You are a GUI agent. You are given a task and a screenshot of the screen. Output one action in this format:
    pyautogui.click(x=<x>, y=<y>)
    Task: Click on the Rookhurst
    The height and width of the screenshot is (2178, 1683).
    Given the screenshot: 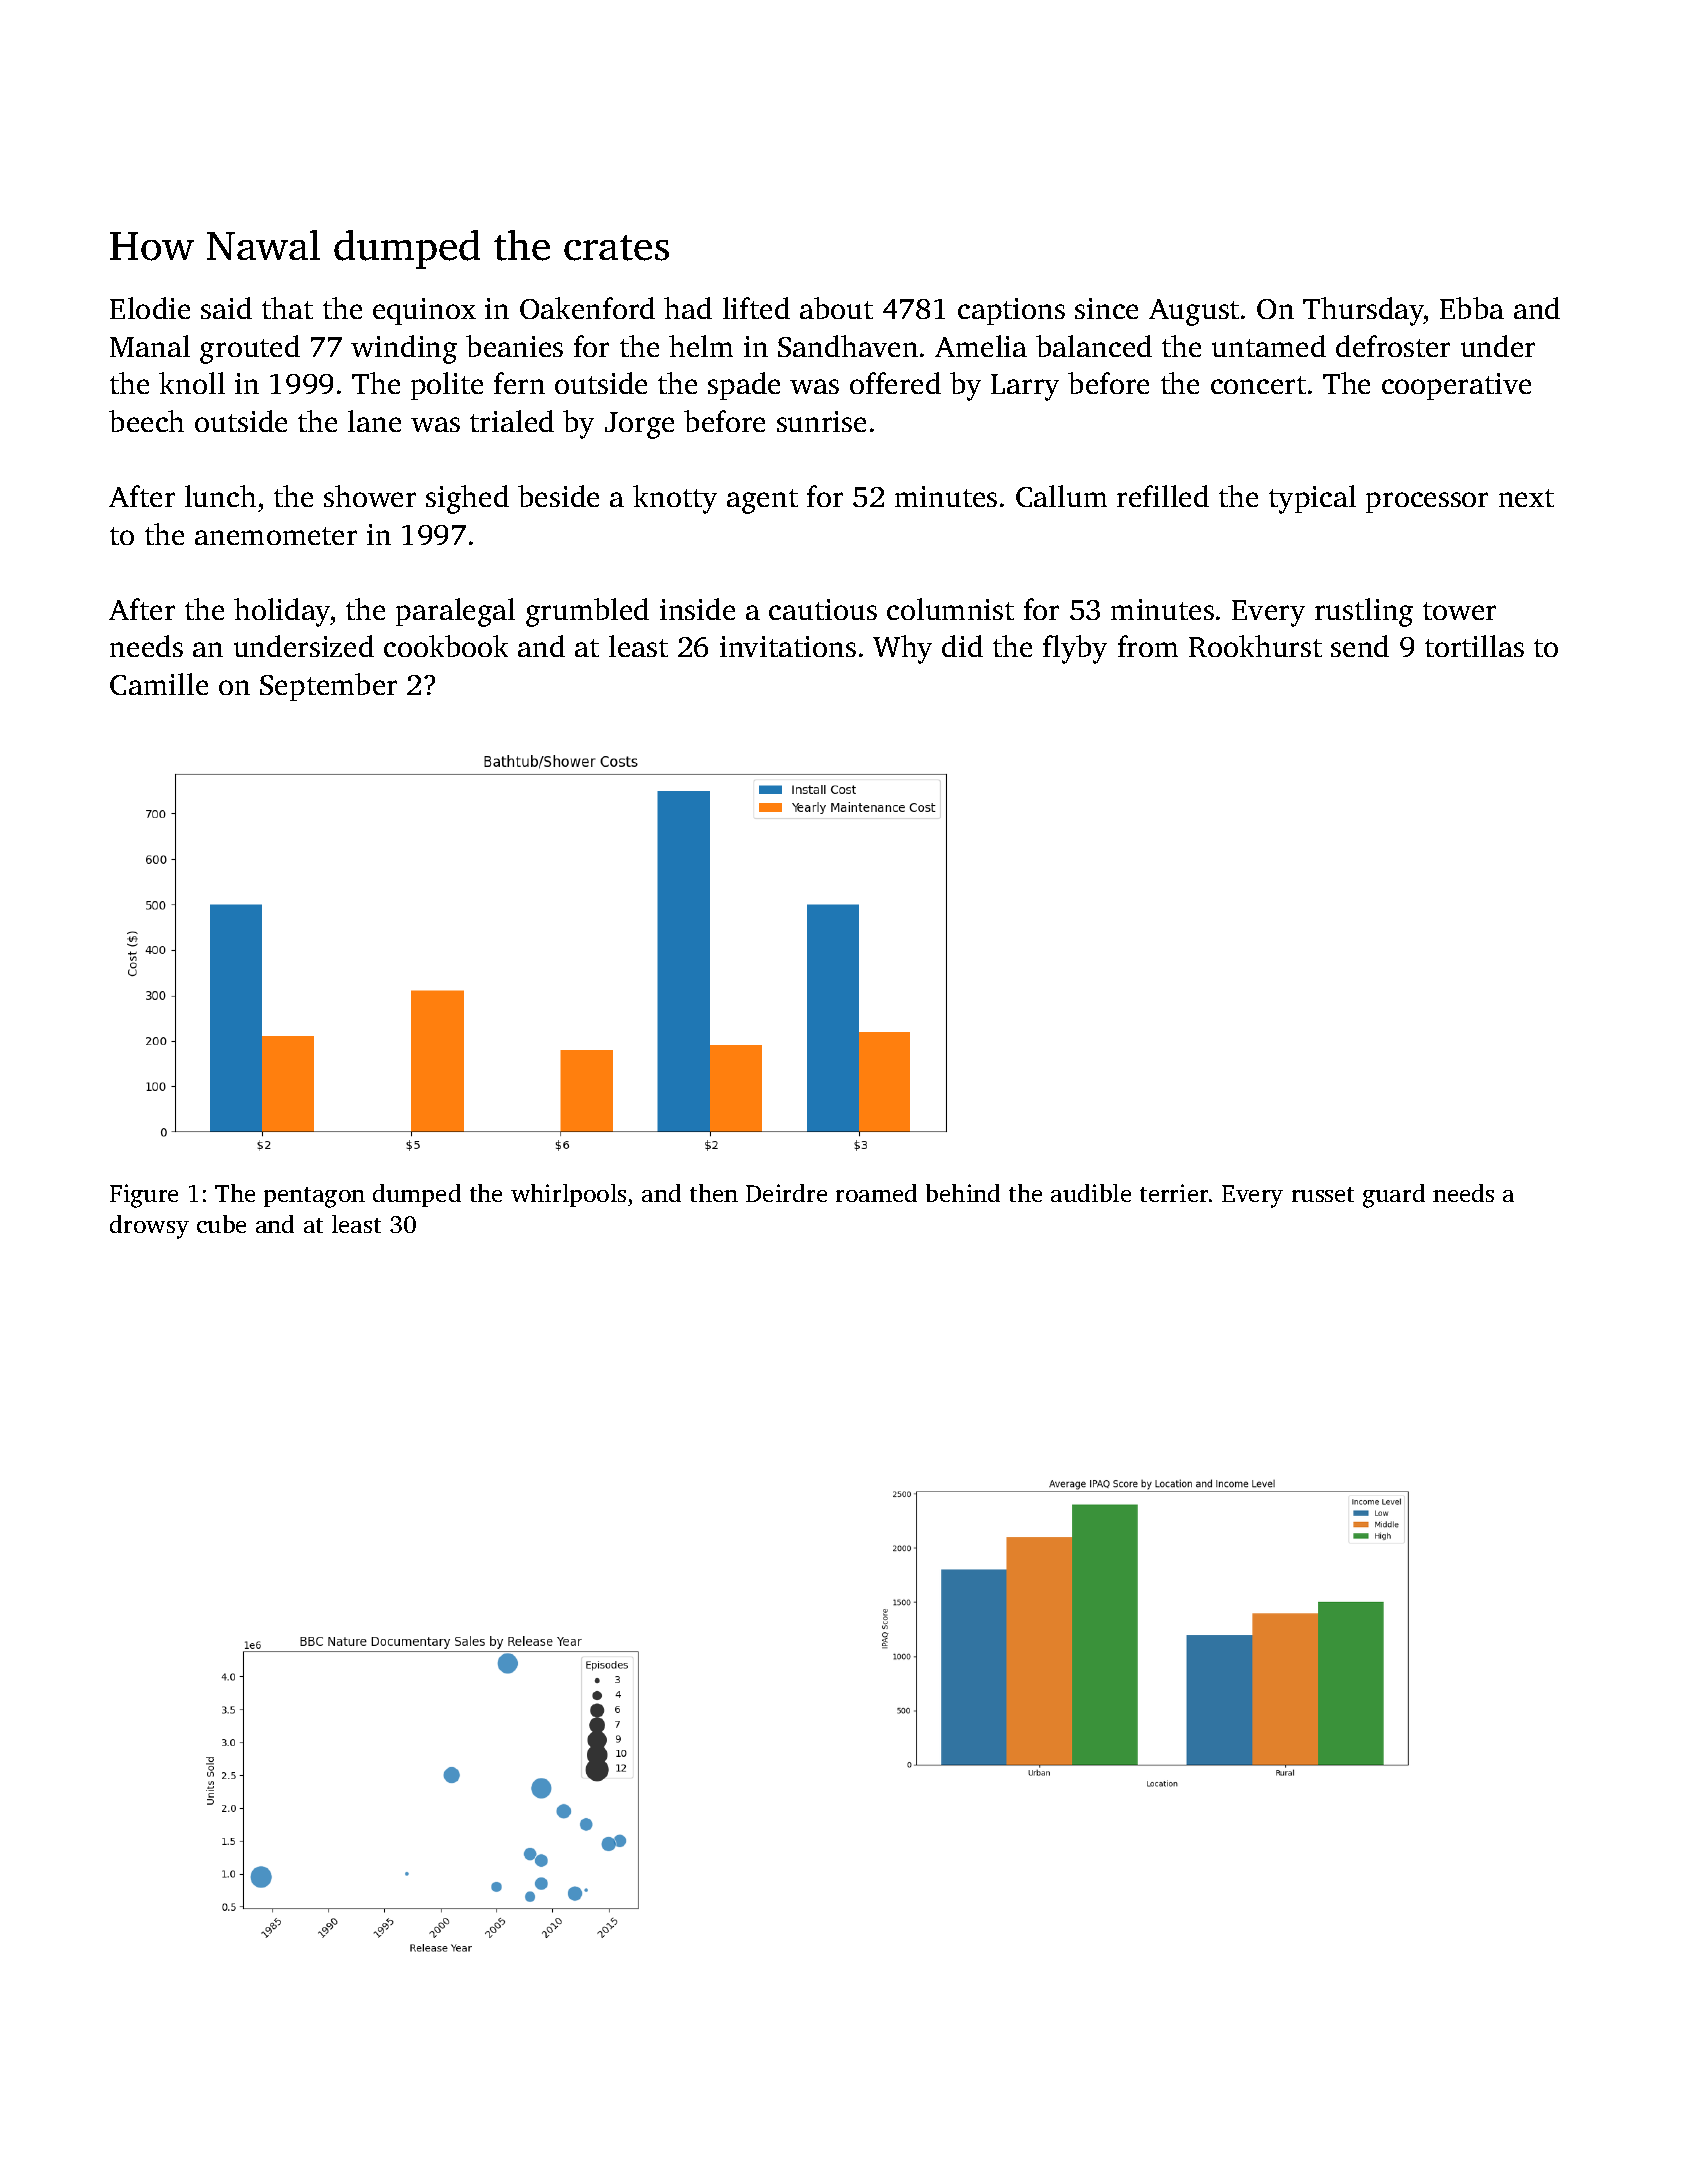 What is the action you would take?
    pyautogui.click(x=1255, y=646)
